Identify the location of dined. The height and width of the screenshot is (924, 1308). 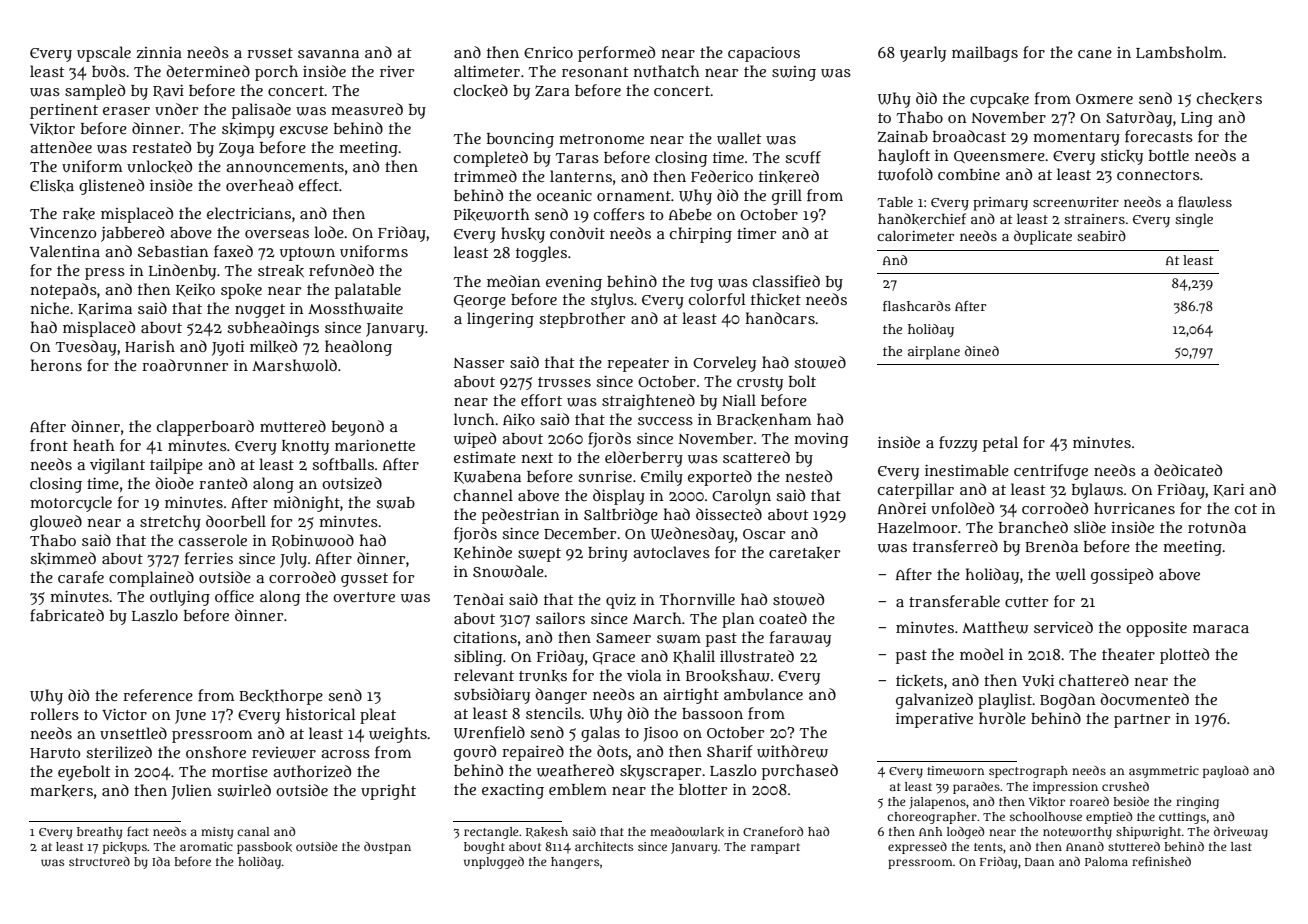
(982, 351).
